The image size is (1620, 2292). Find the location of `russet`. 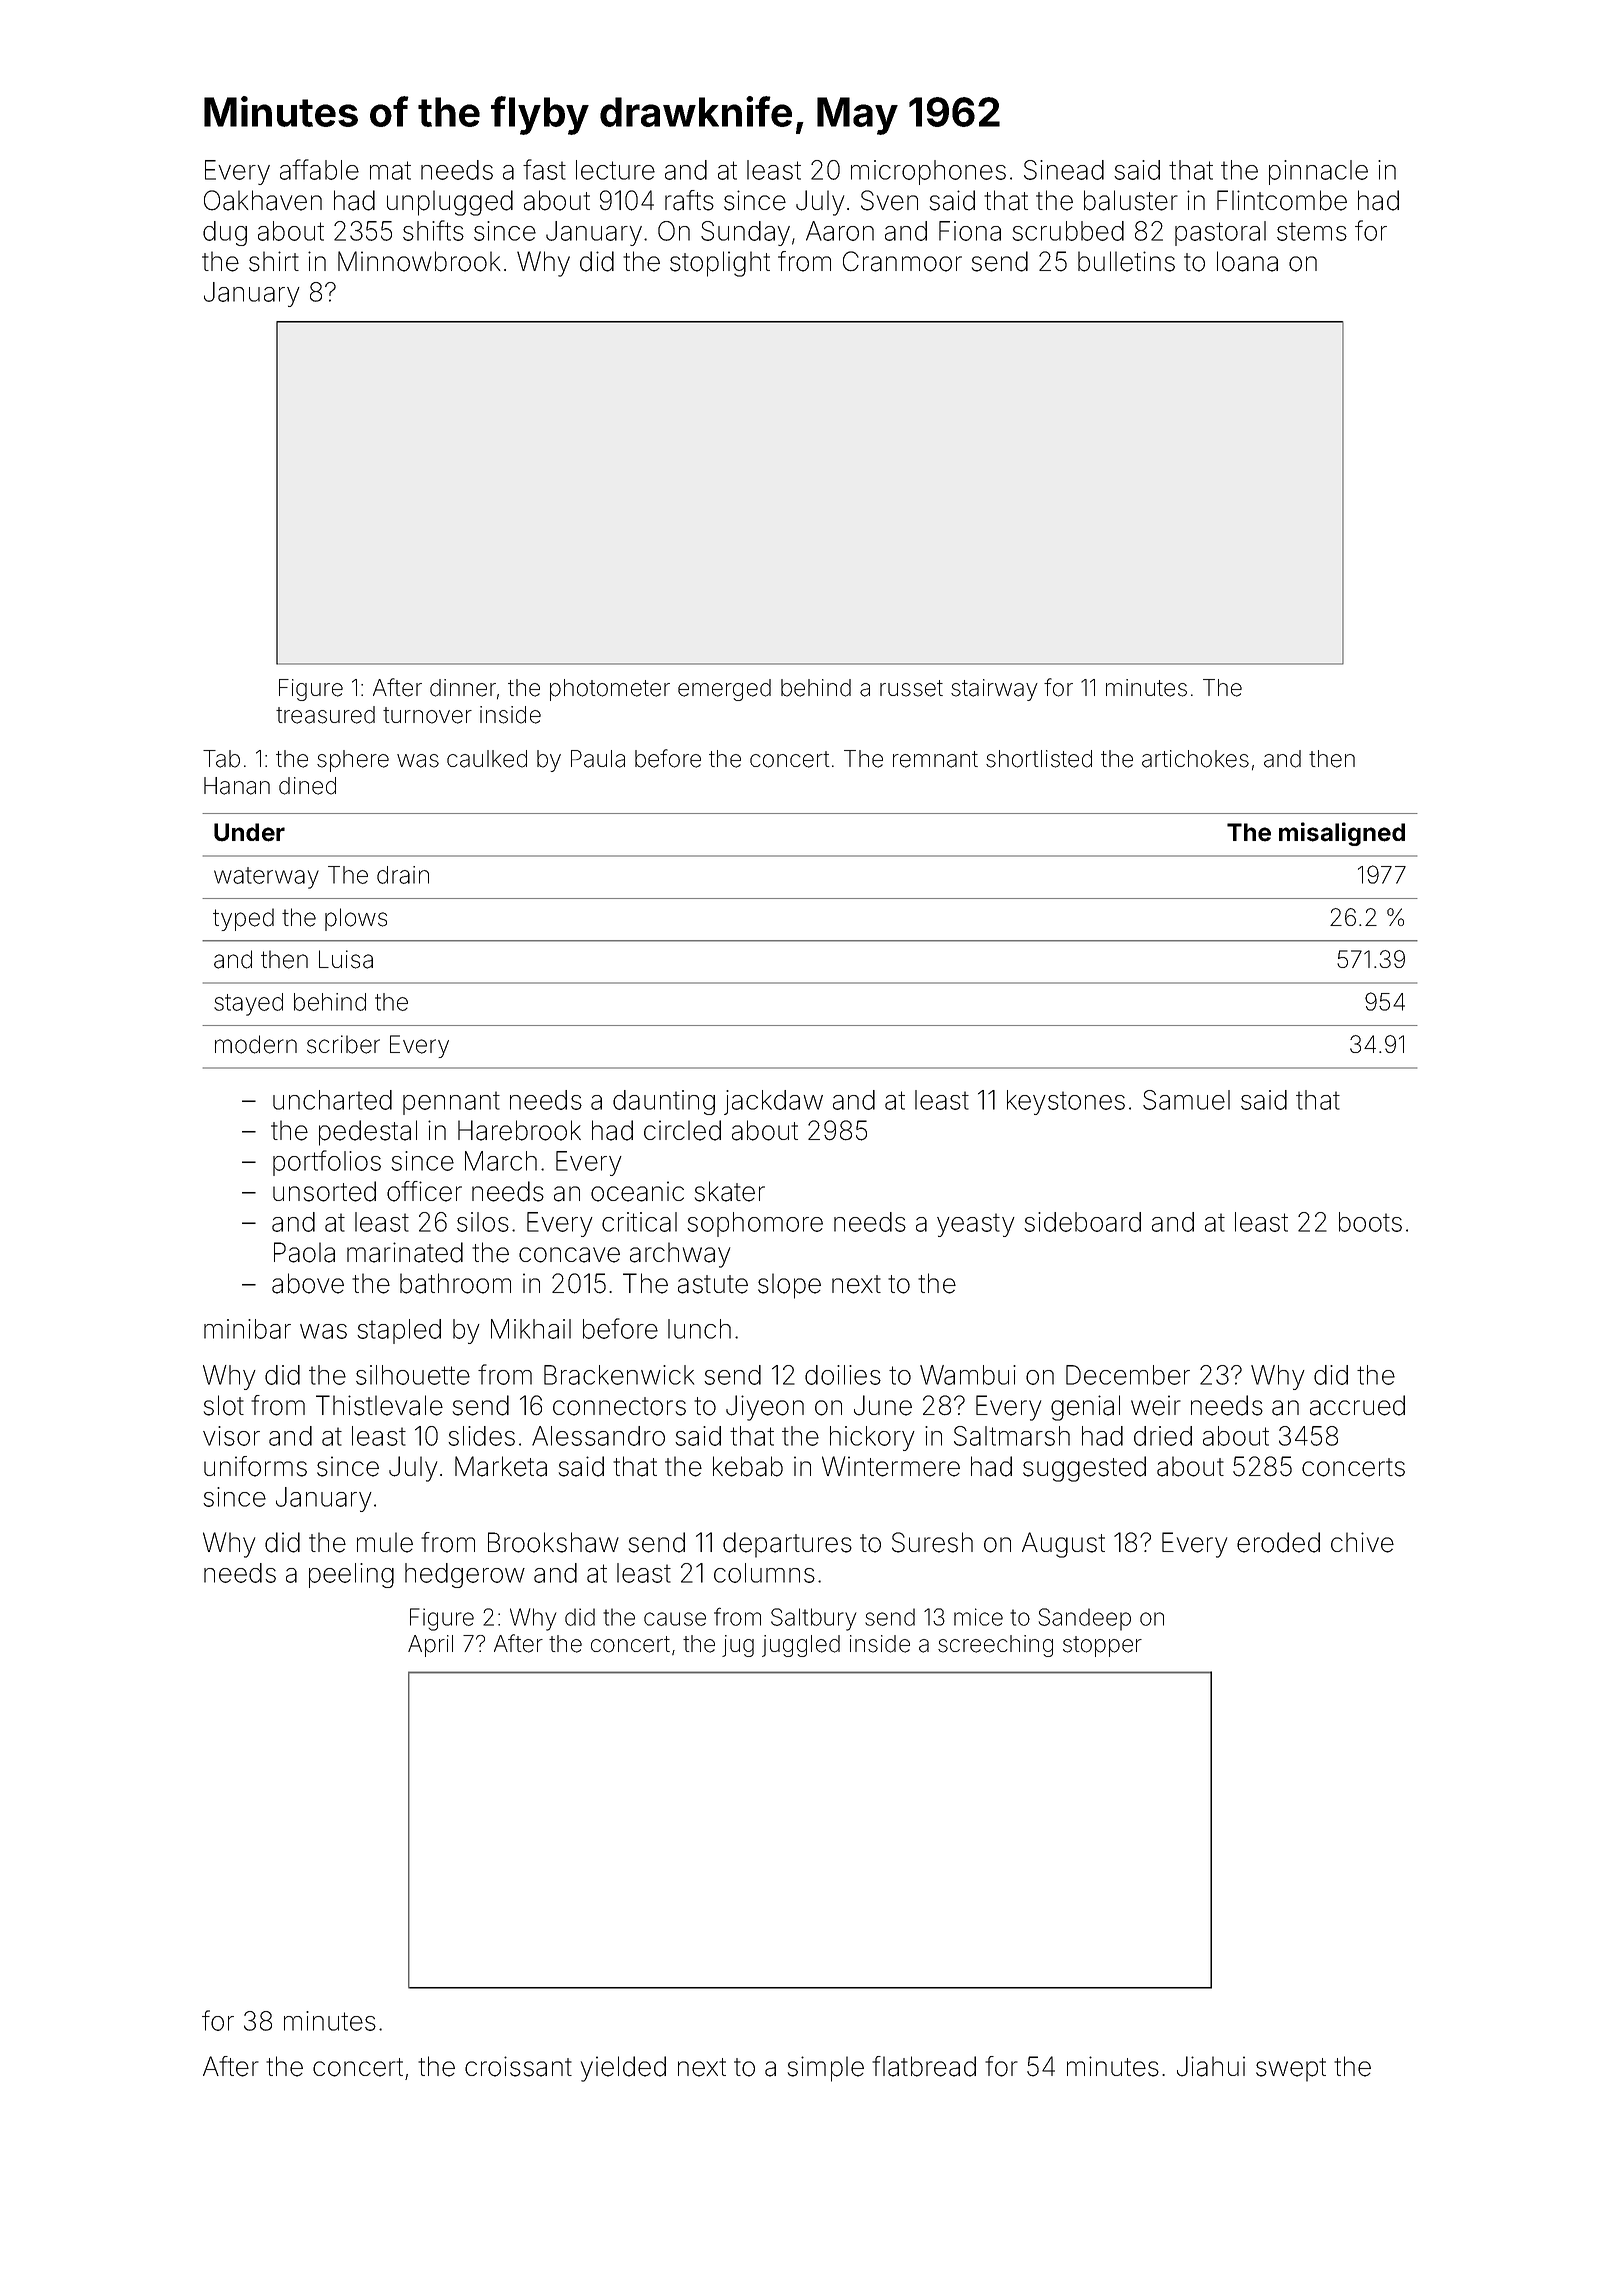

russet is located at coordinates (911, 688).
